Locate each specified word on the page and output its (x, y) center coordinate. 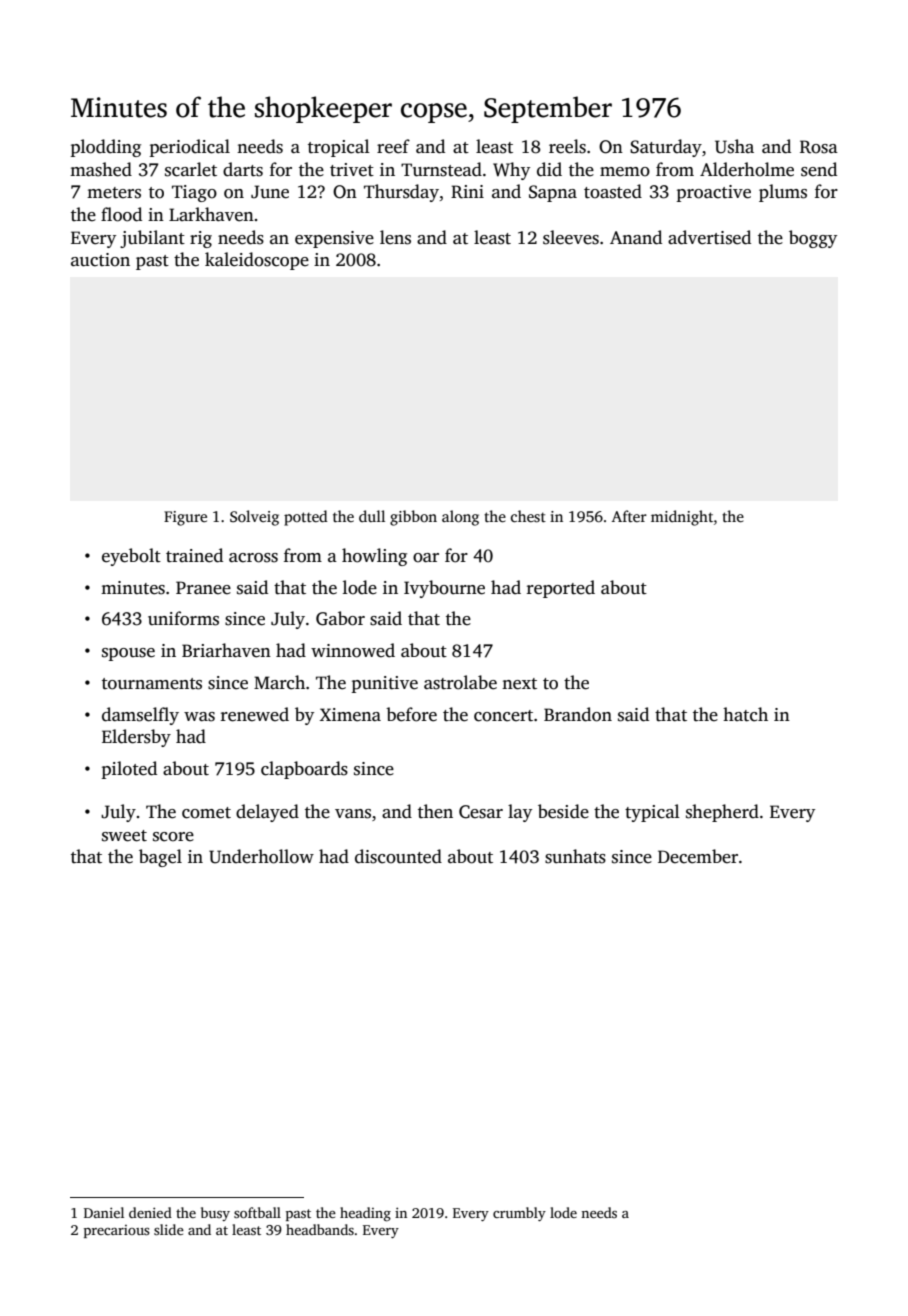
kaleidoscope (257, 261)
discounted (398, 856)
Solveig (254, 518)
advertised (709, 237)
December (698, 856)
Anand (636, 237)
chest (528, 516)
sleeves (571, 237)
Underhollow (261, 856)
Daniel (104, 1212)
